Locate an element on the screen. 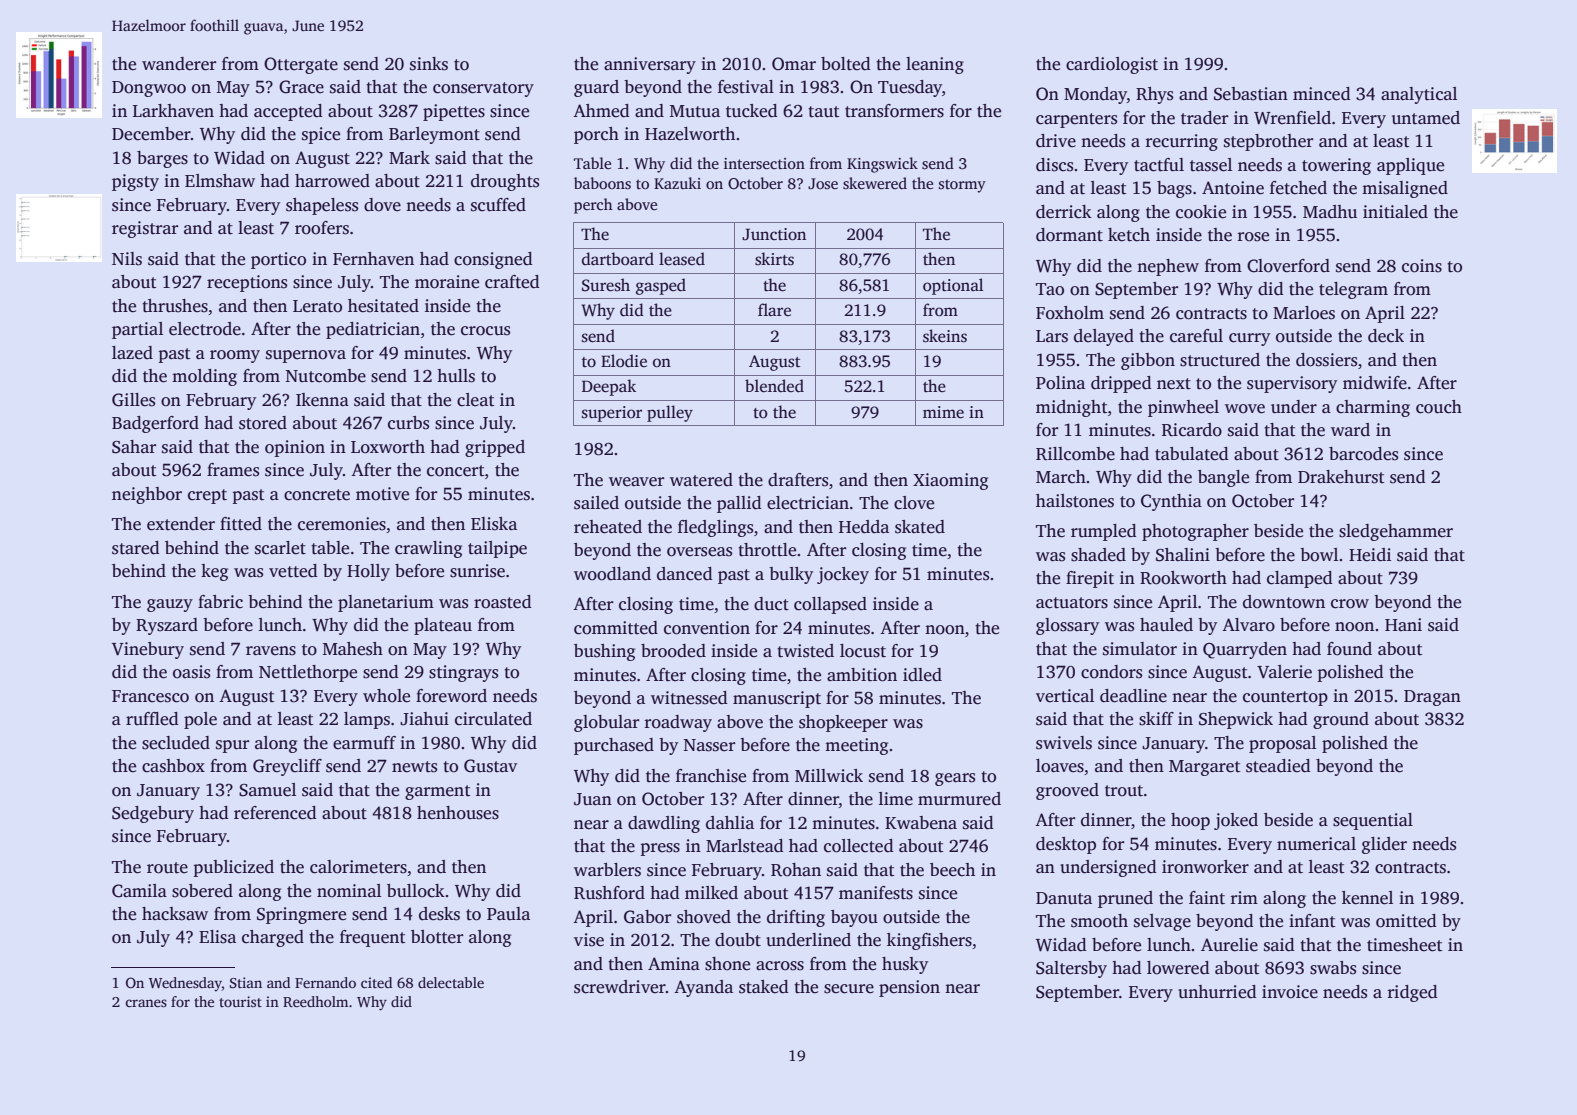 This screenshot has height=1115, width=1577. Heidi is located at coordinates (1370, 555).
